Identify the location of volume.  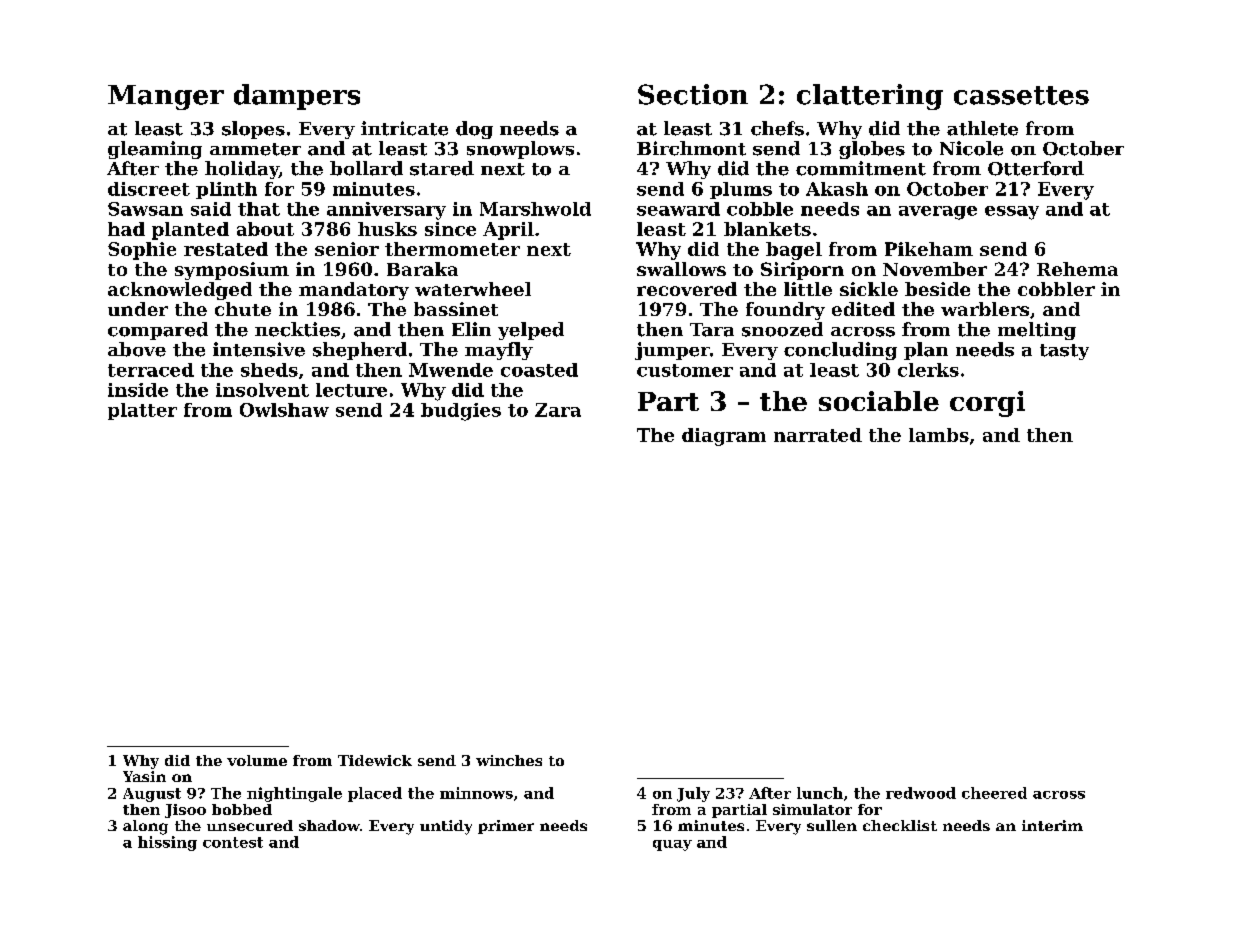
(257, 760).
